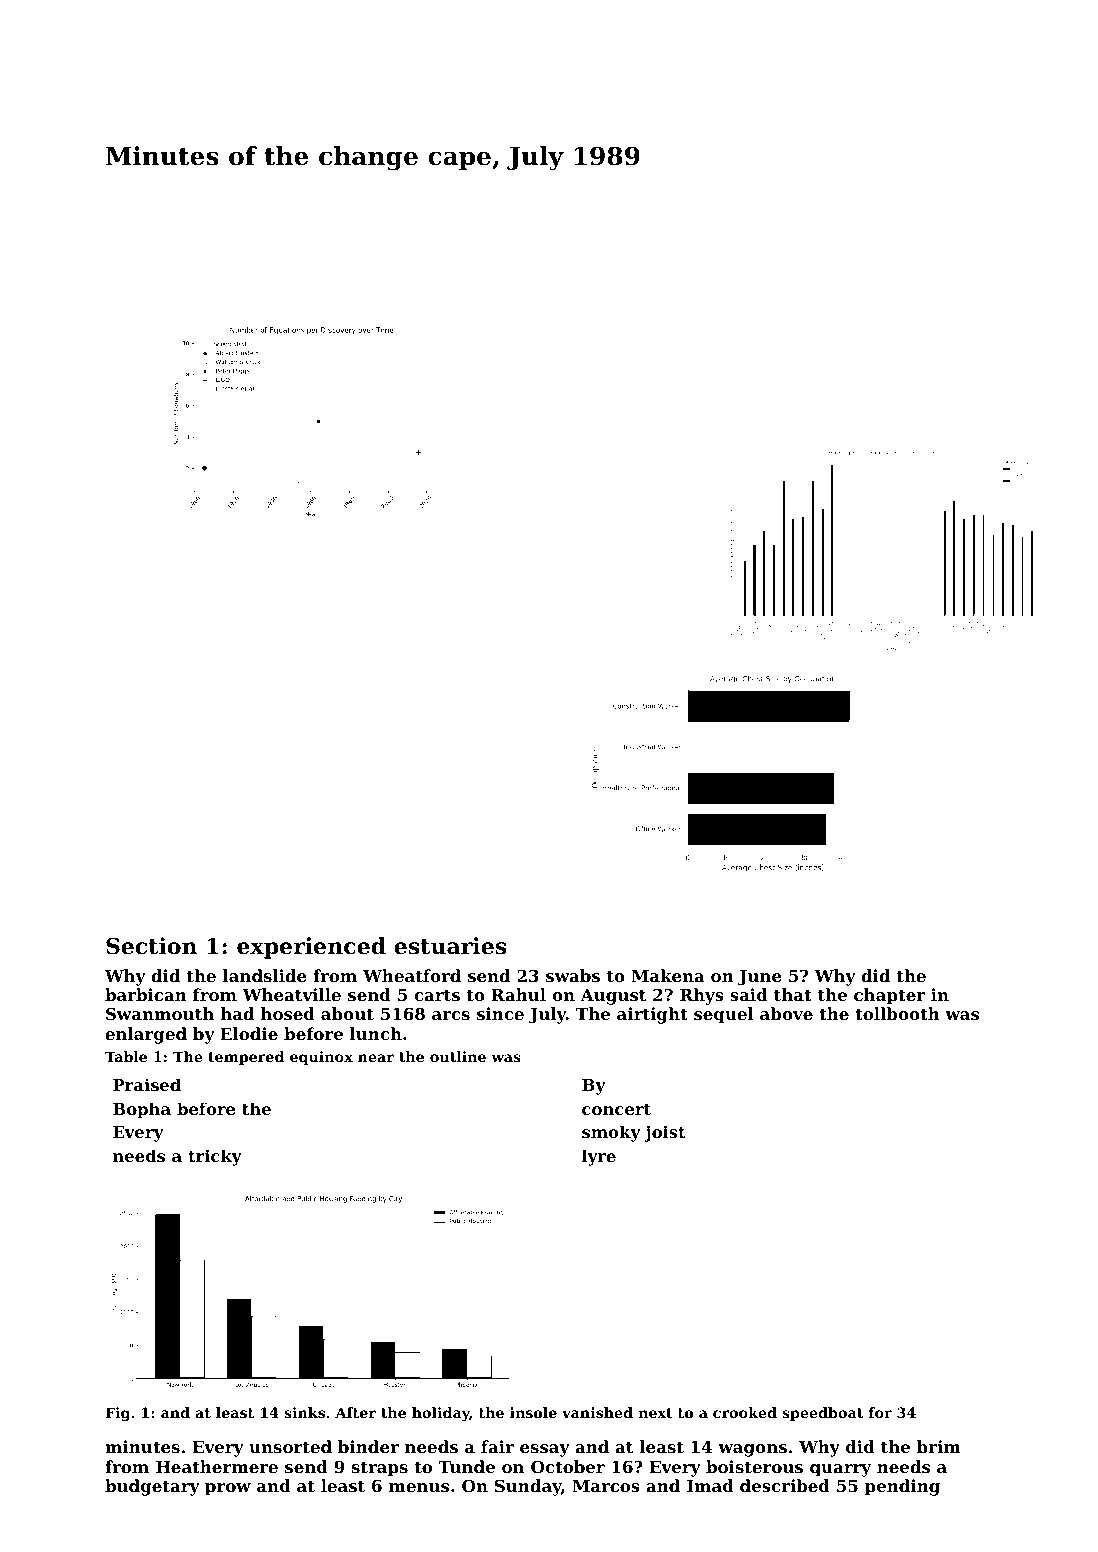 The height and width of the document is (1552, 1098). What do you see at coordinates (304, 1412) in the document?
I see `sinks` at bounding box center [304, 1412].
